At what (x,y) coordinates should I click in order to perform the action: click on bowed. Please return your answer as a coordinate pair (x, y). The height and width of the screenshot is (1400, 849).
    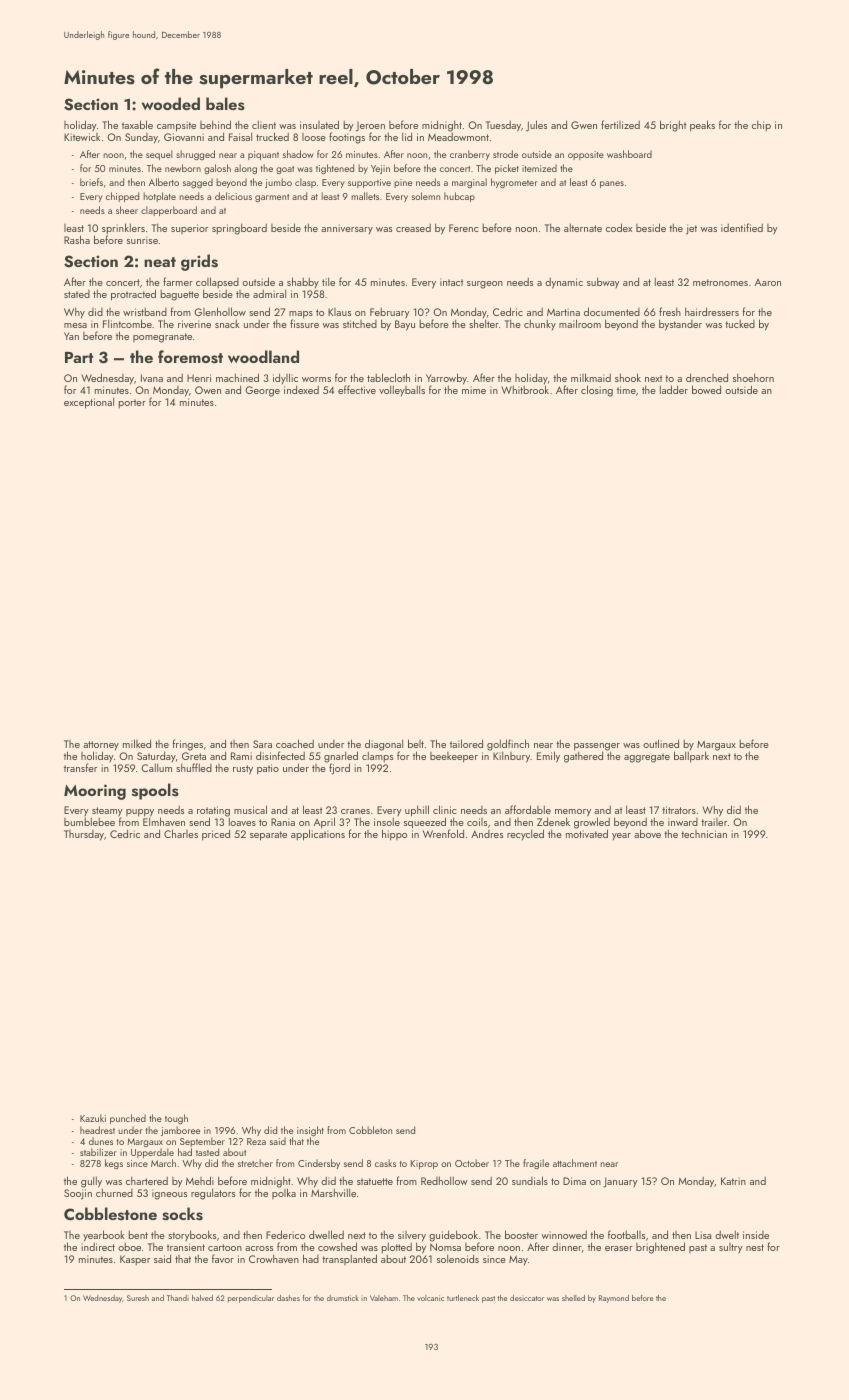
    Looking at the image, I should click on (706, 389).
